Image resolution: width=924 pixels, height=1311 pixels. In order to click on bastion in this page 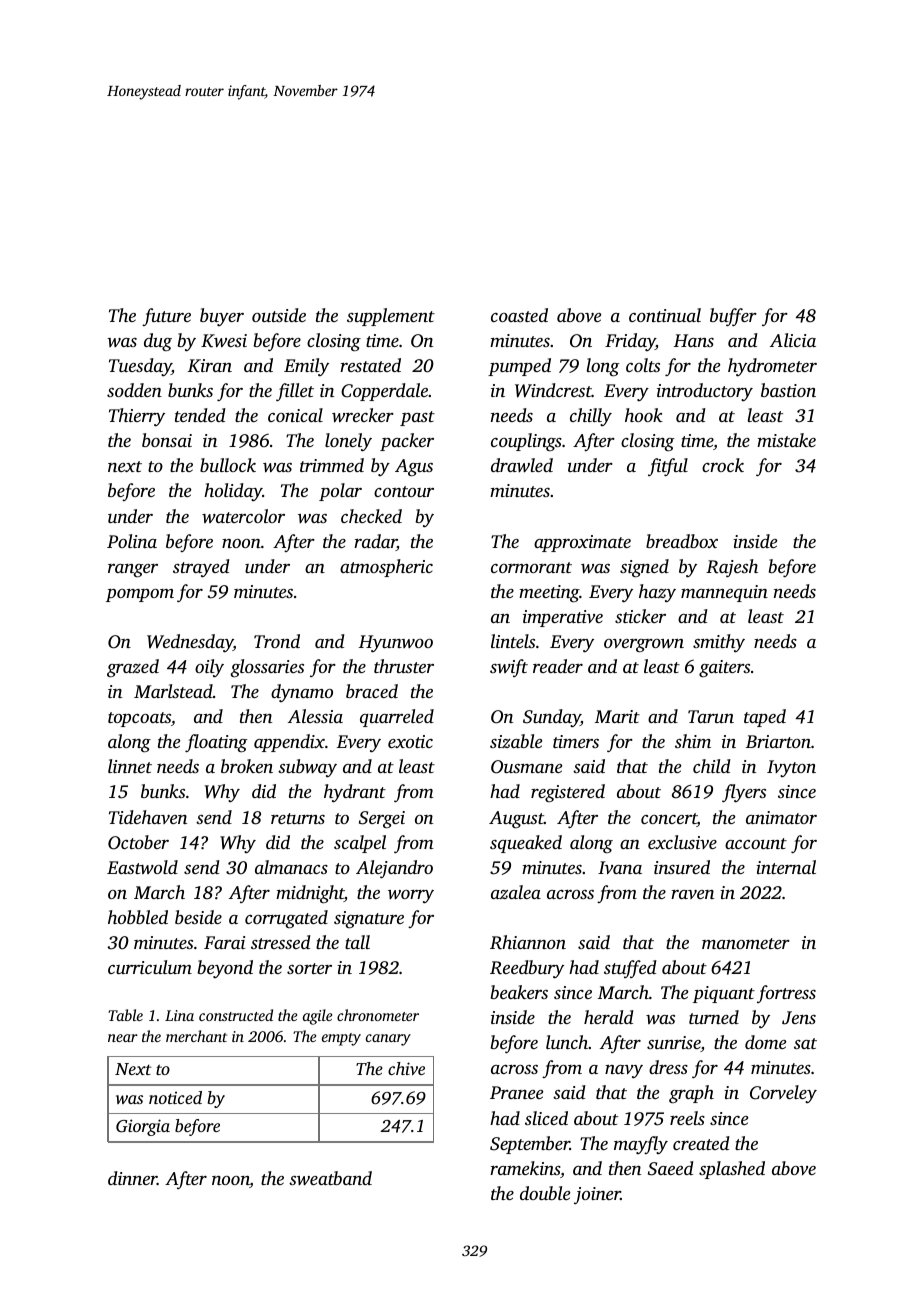, I will do `click(788, 390)`.
